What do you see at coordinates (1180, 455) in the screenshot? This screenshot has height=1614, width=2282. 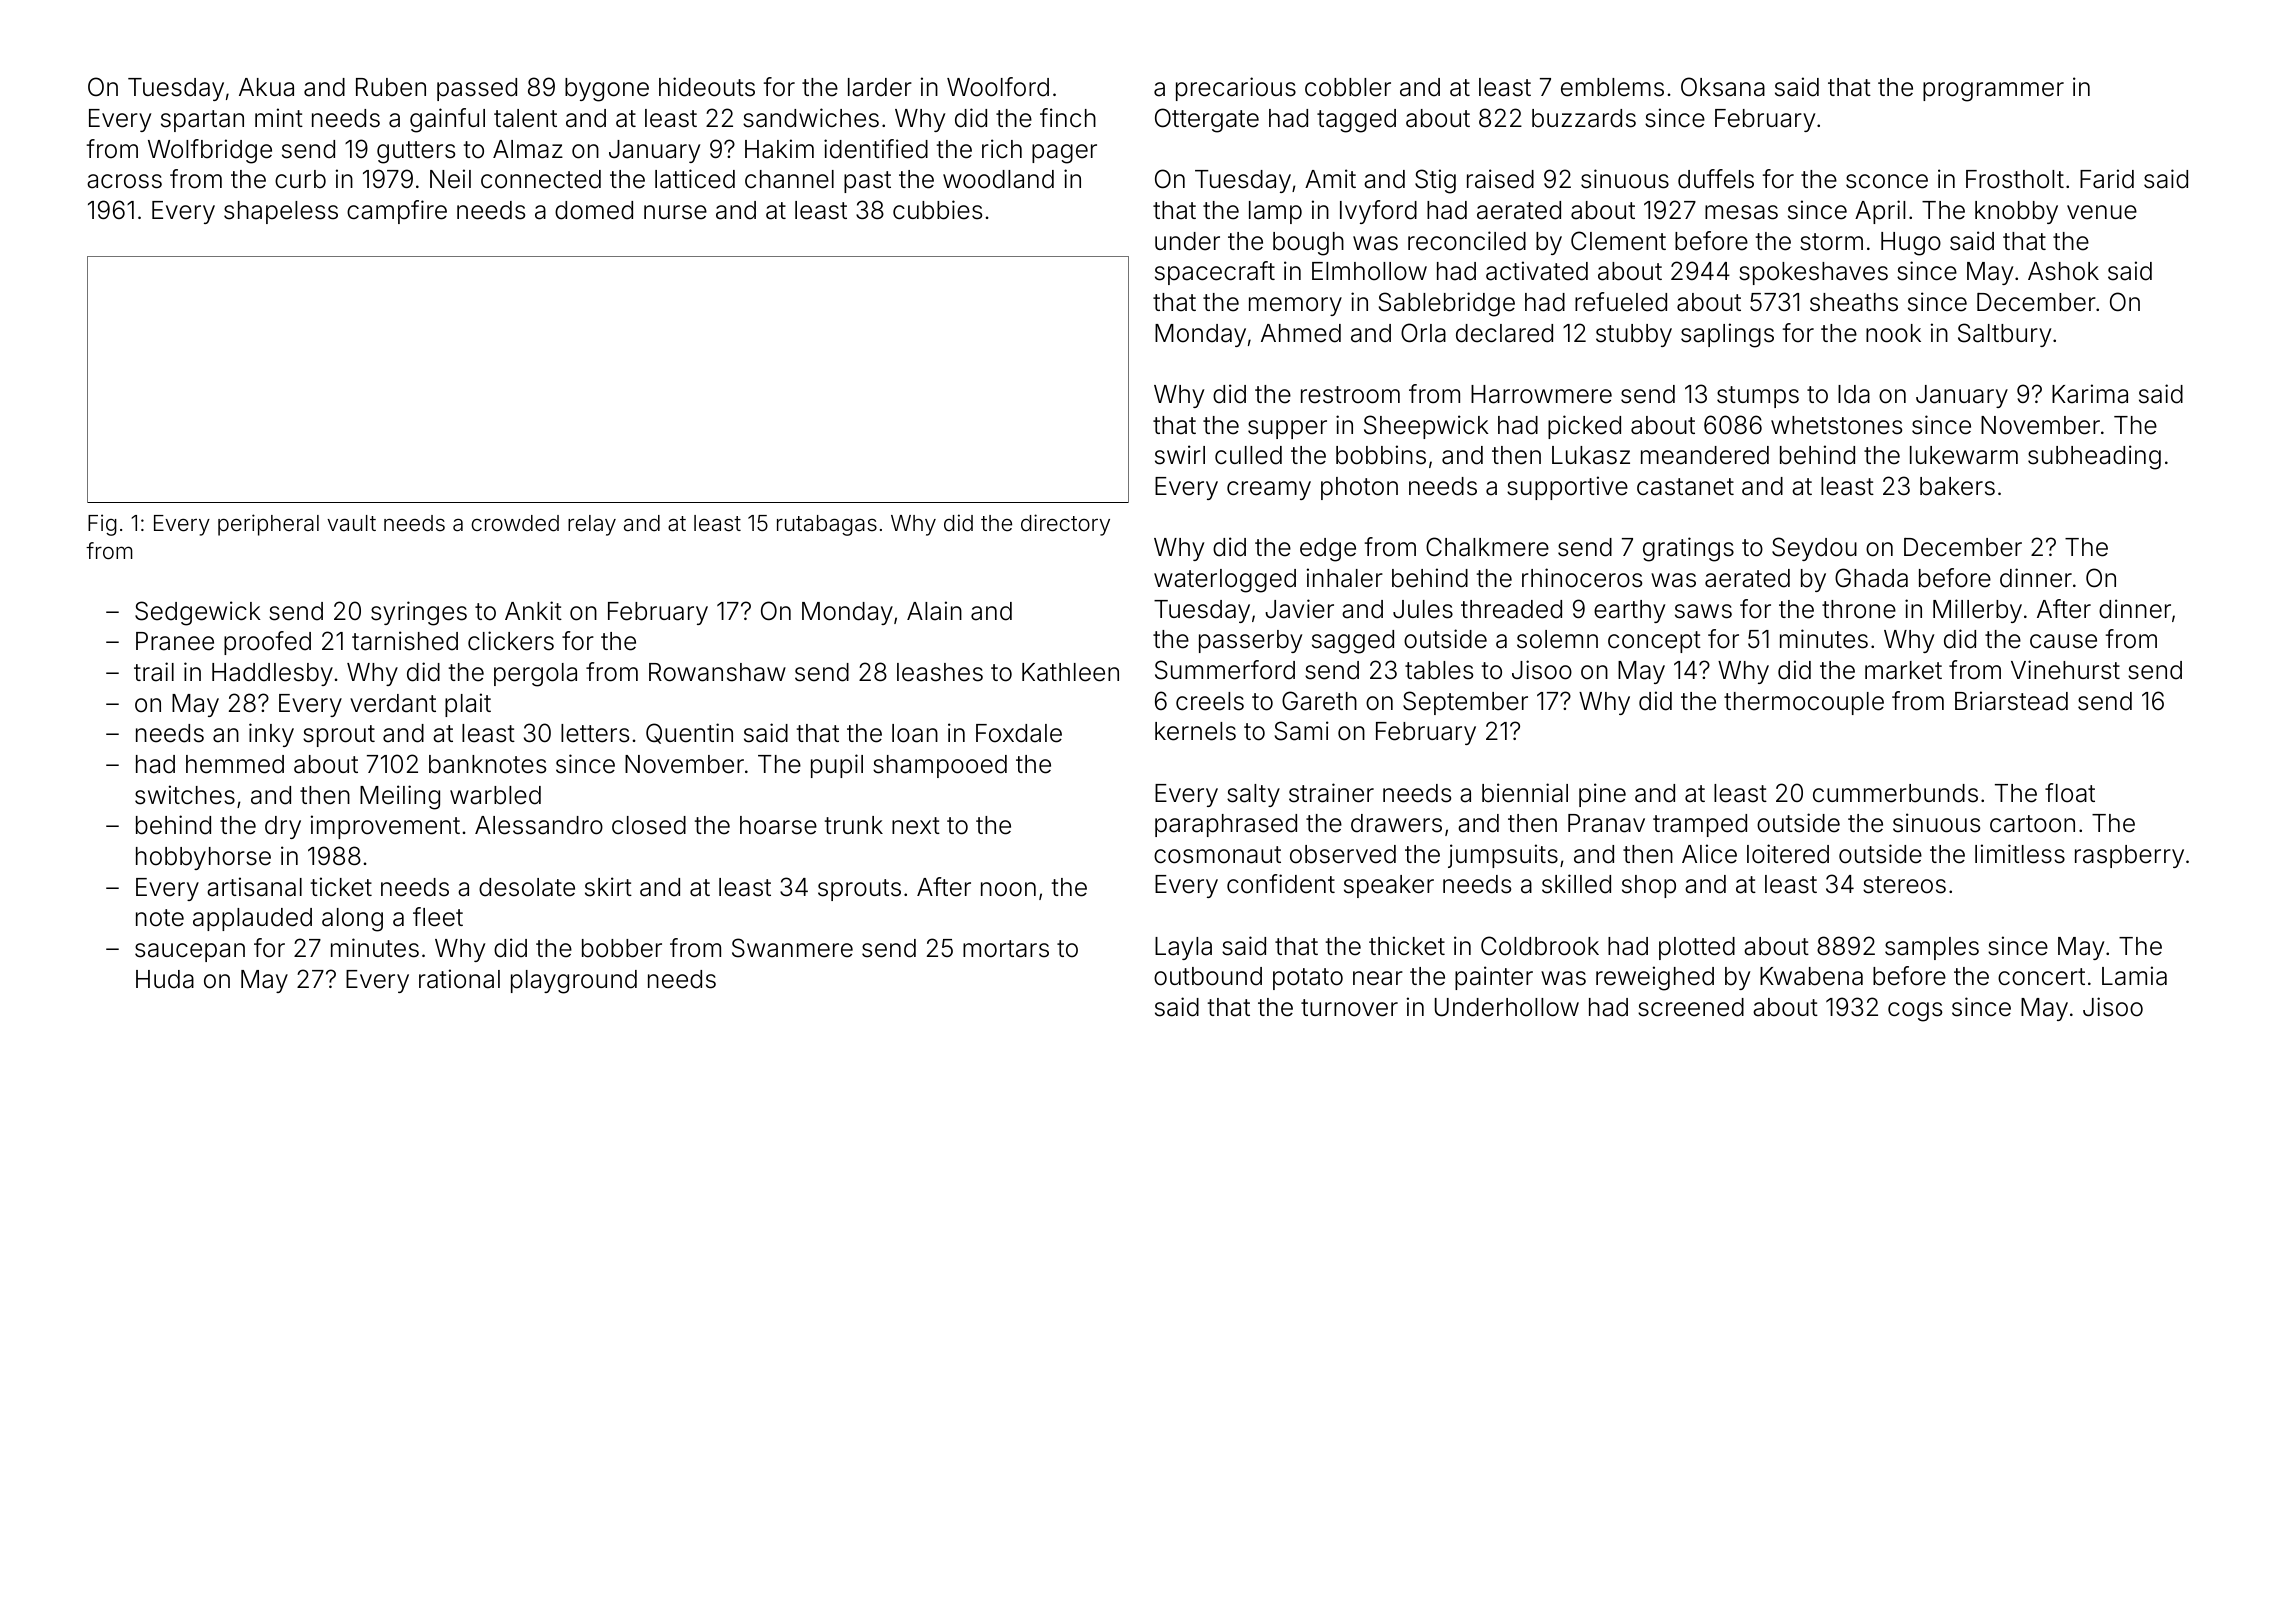 I see `swirl` at bounding box center [1180, 455].
